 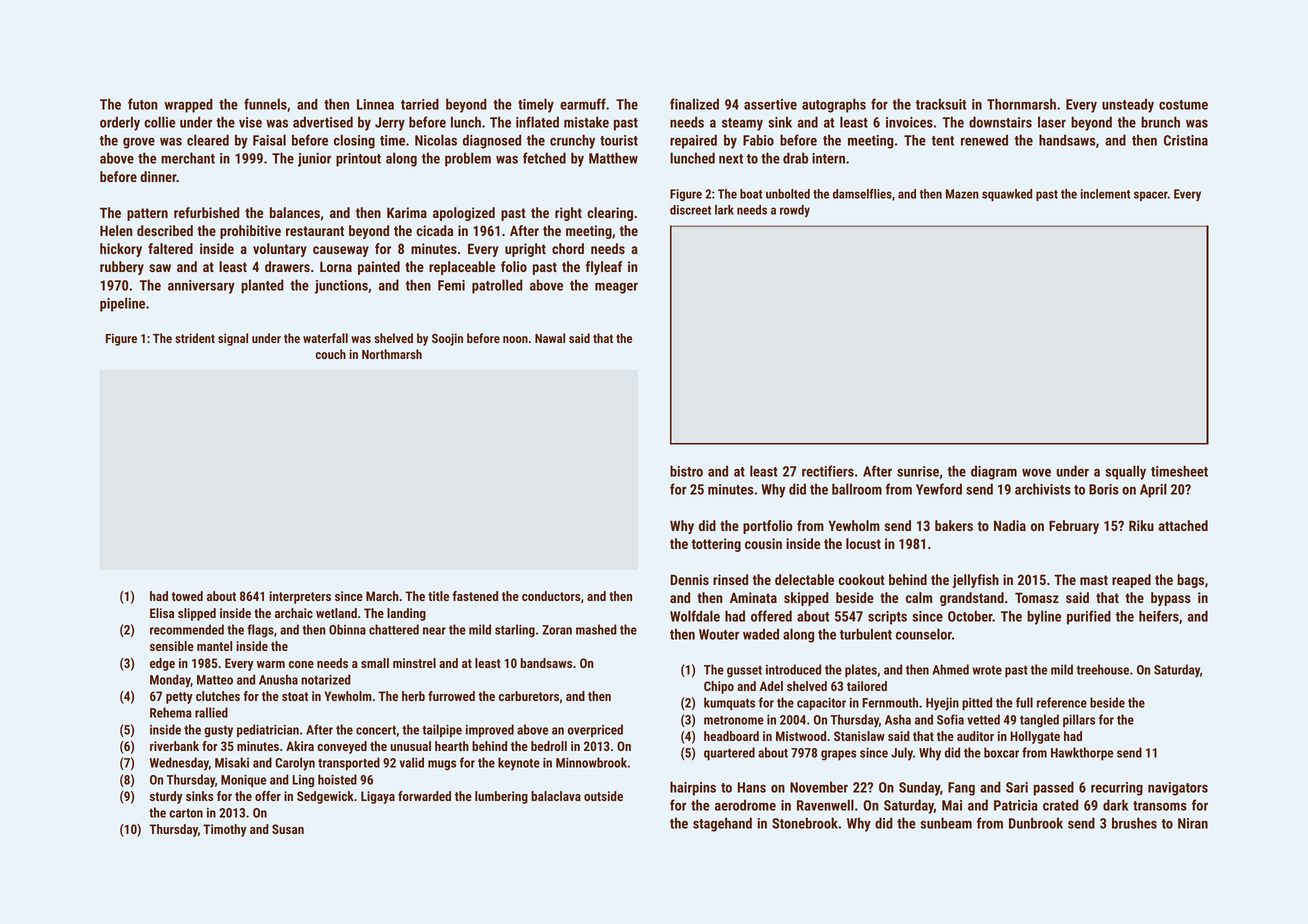 I want to click on earmuff, so click(x=583, y=104).
